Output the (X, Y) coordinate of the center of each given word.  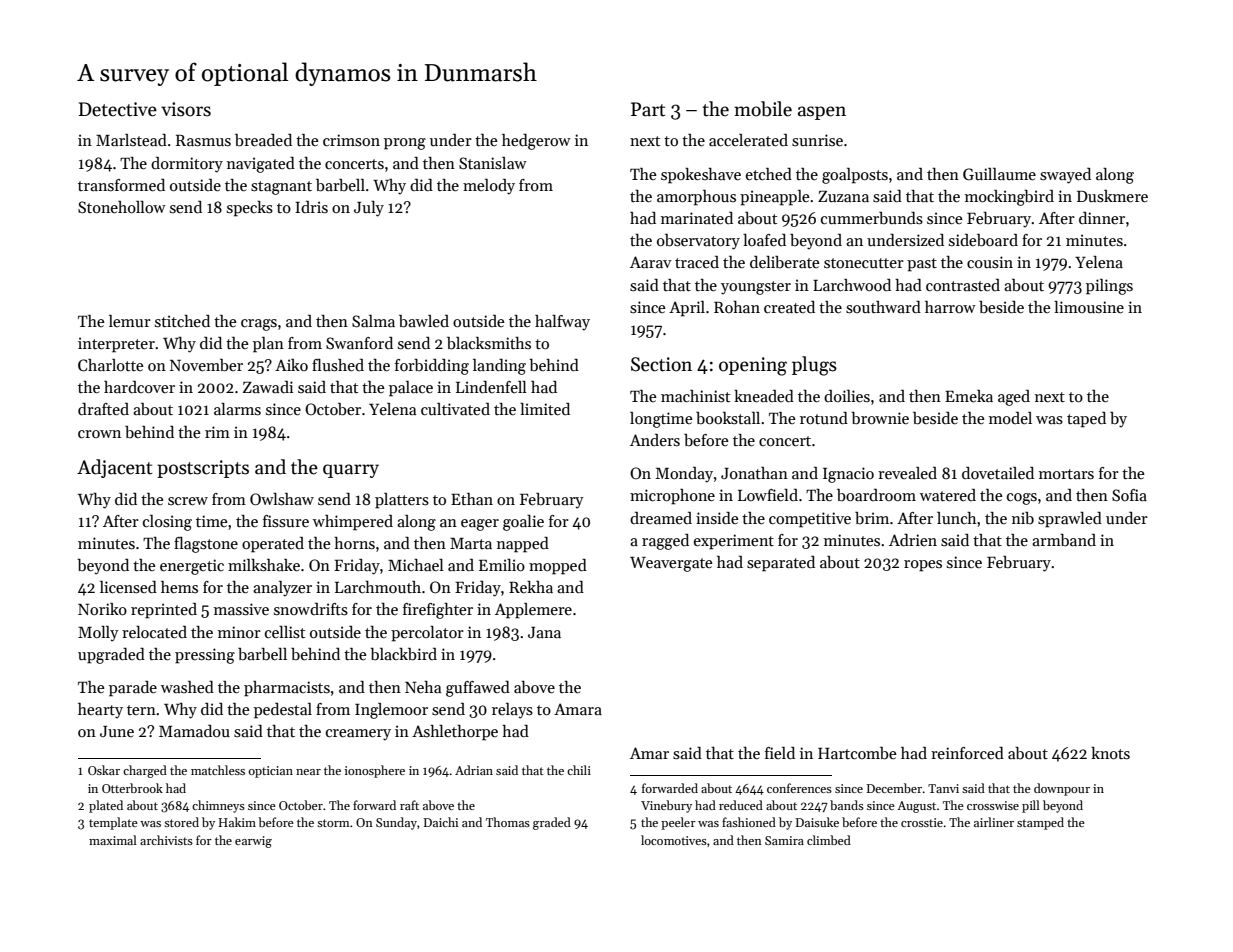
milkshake (264, 565)
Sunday (396, 823)
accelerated (748, 140)
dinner (1102, 218)
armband (1064, 540)
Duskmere (1112, 196)
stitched (182, 321)
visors (186, 109)
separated (781, 564)
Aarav (651, 262)
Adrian (474, 770)
